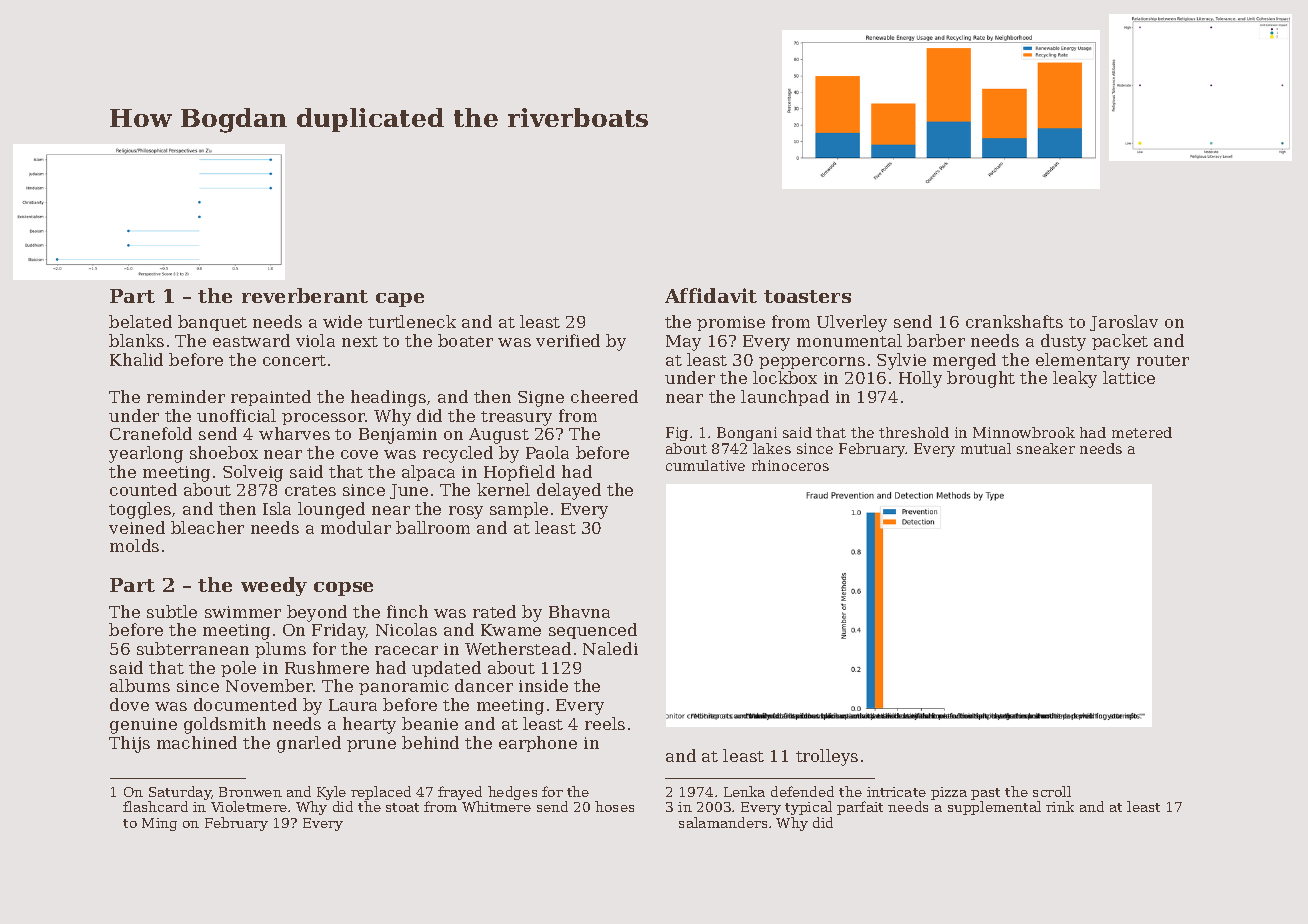 This screenshot has width=1308, height=924. I want to click on rhinoceros, so click(790, 465).
